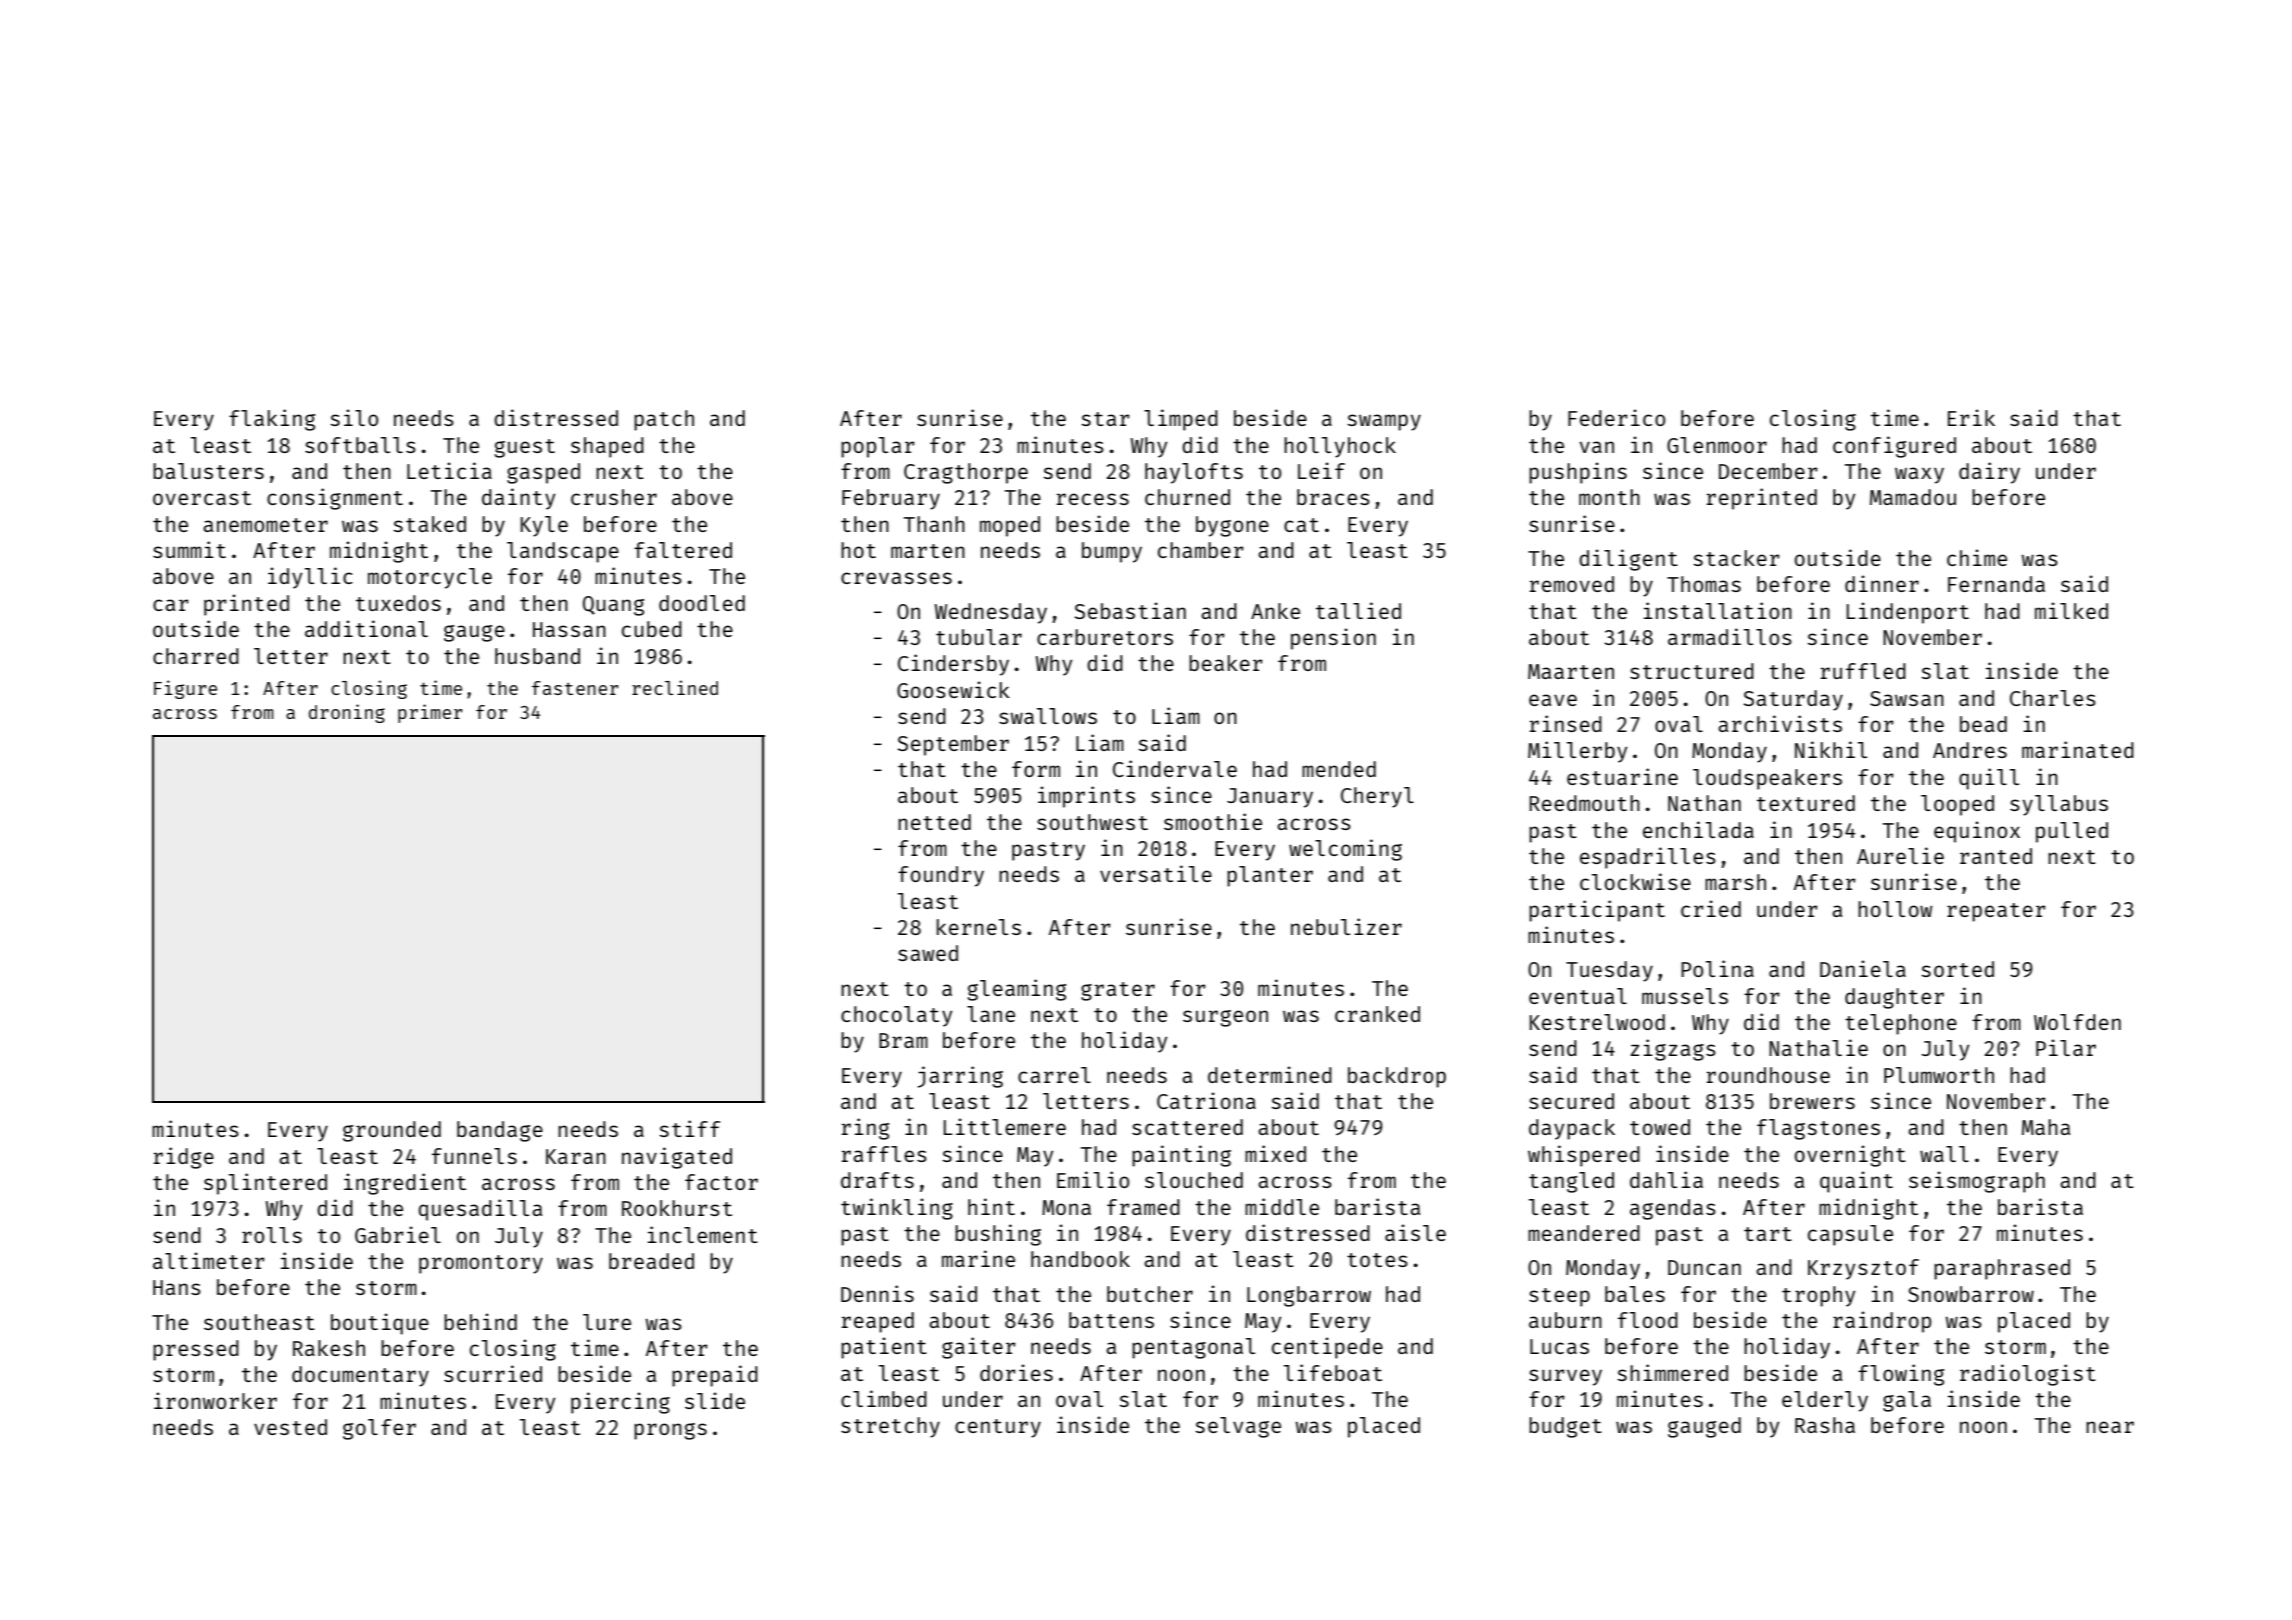 The width and height of the page is (2292, 1620). Describe the element at coordinates (858, 550) in the page. I see `hot` at that location.
